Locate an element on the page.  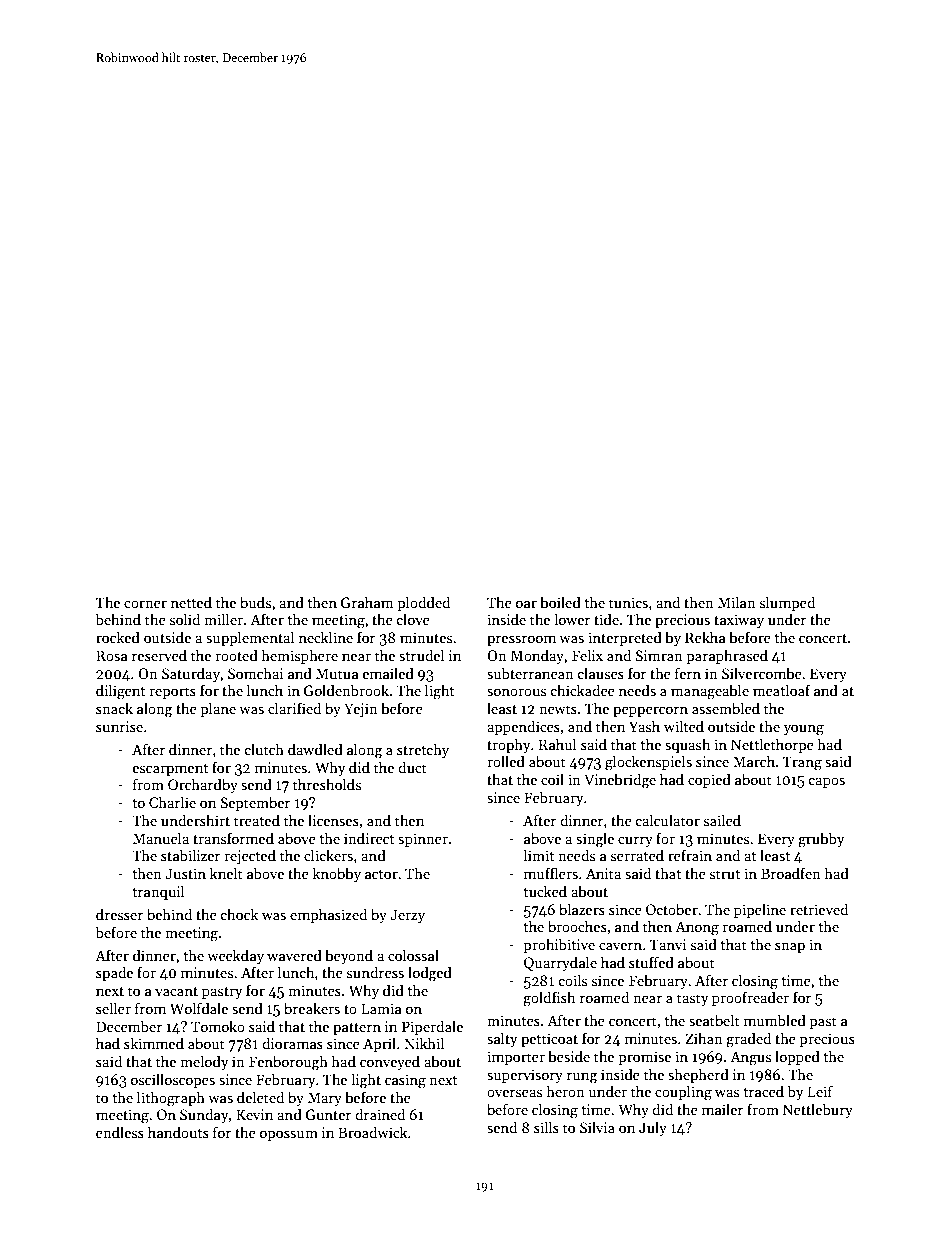
deleted is located at coordinates (260, 1097).
